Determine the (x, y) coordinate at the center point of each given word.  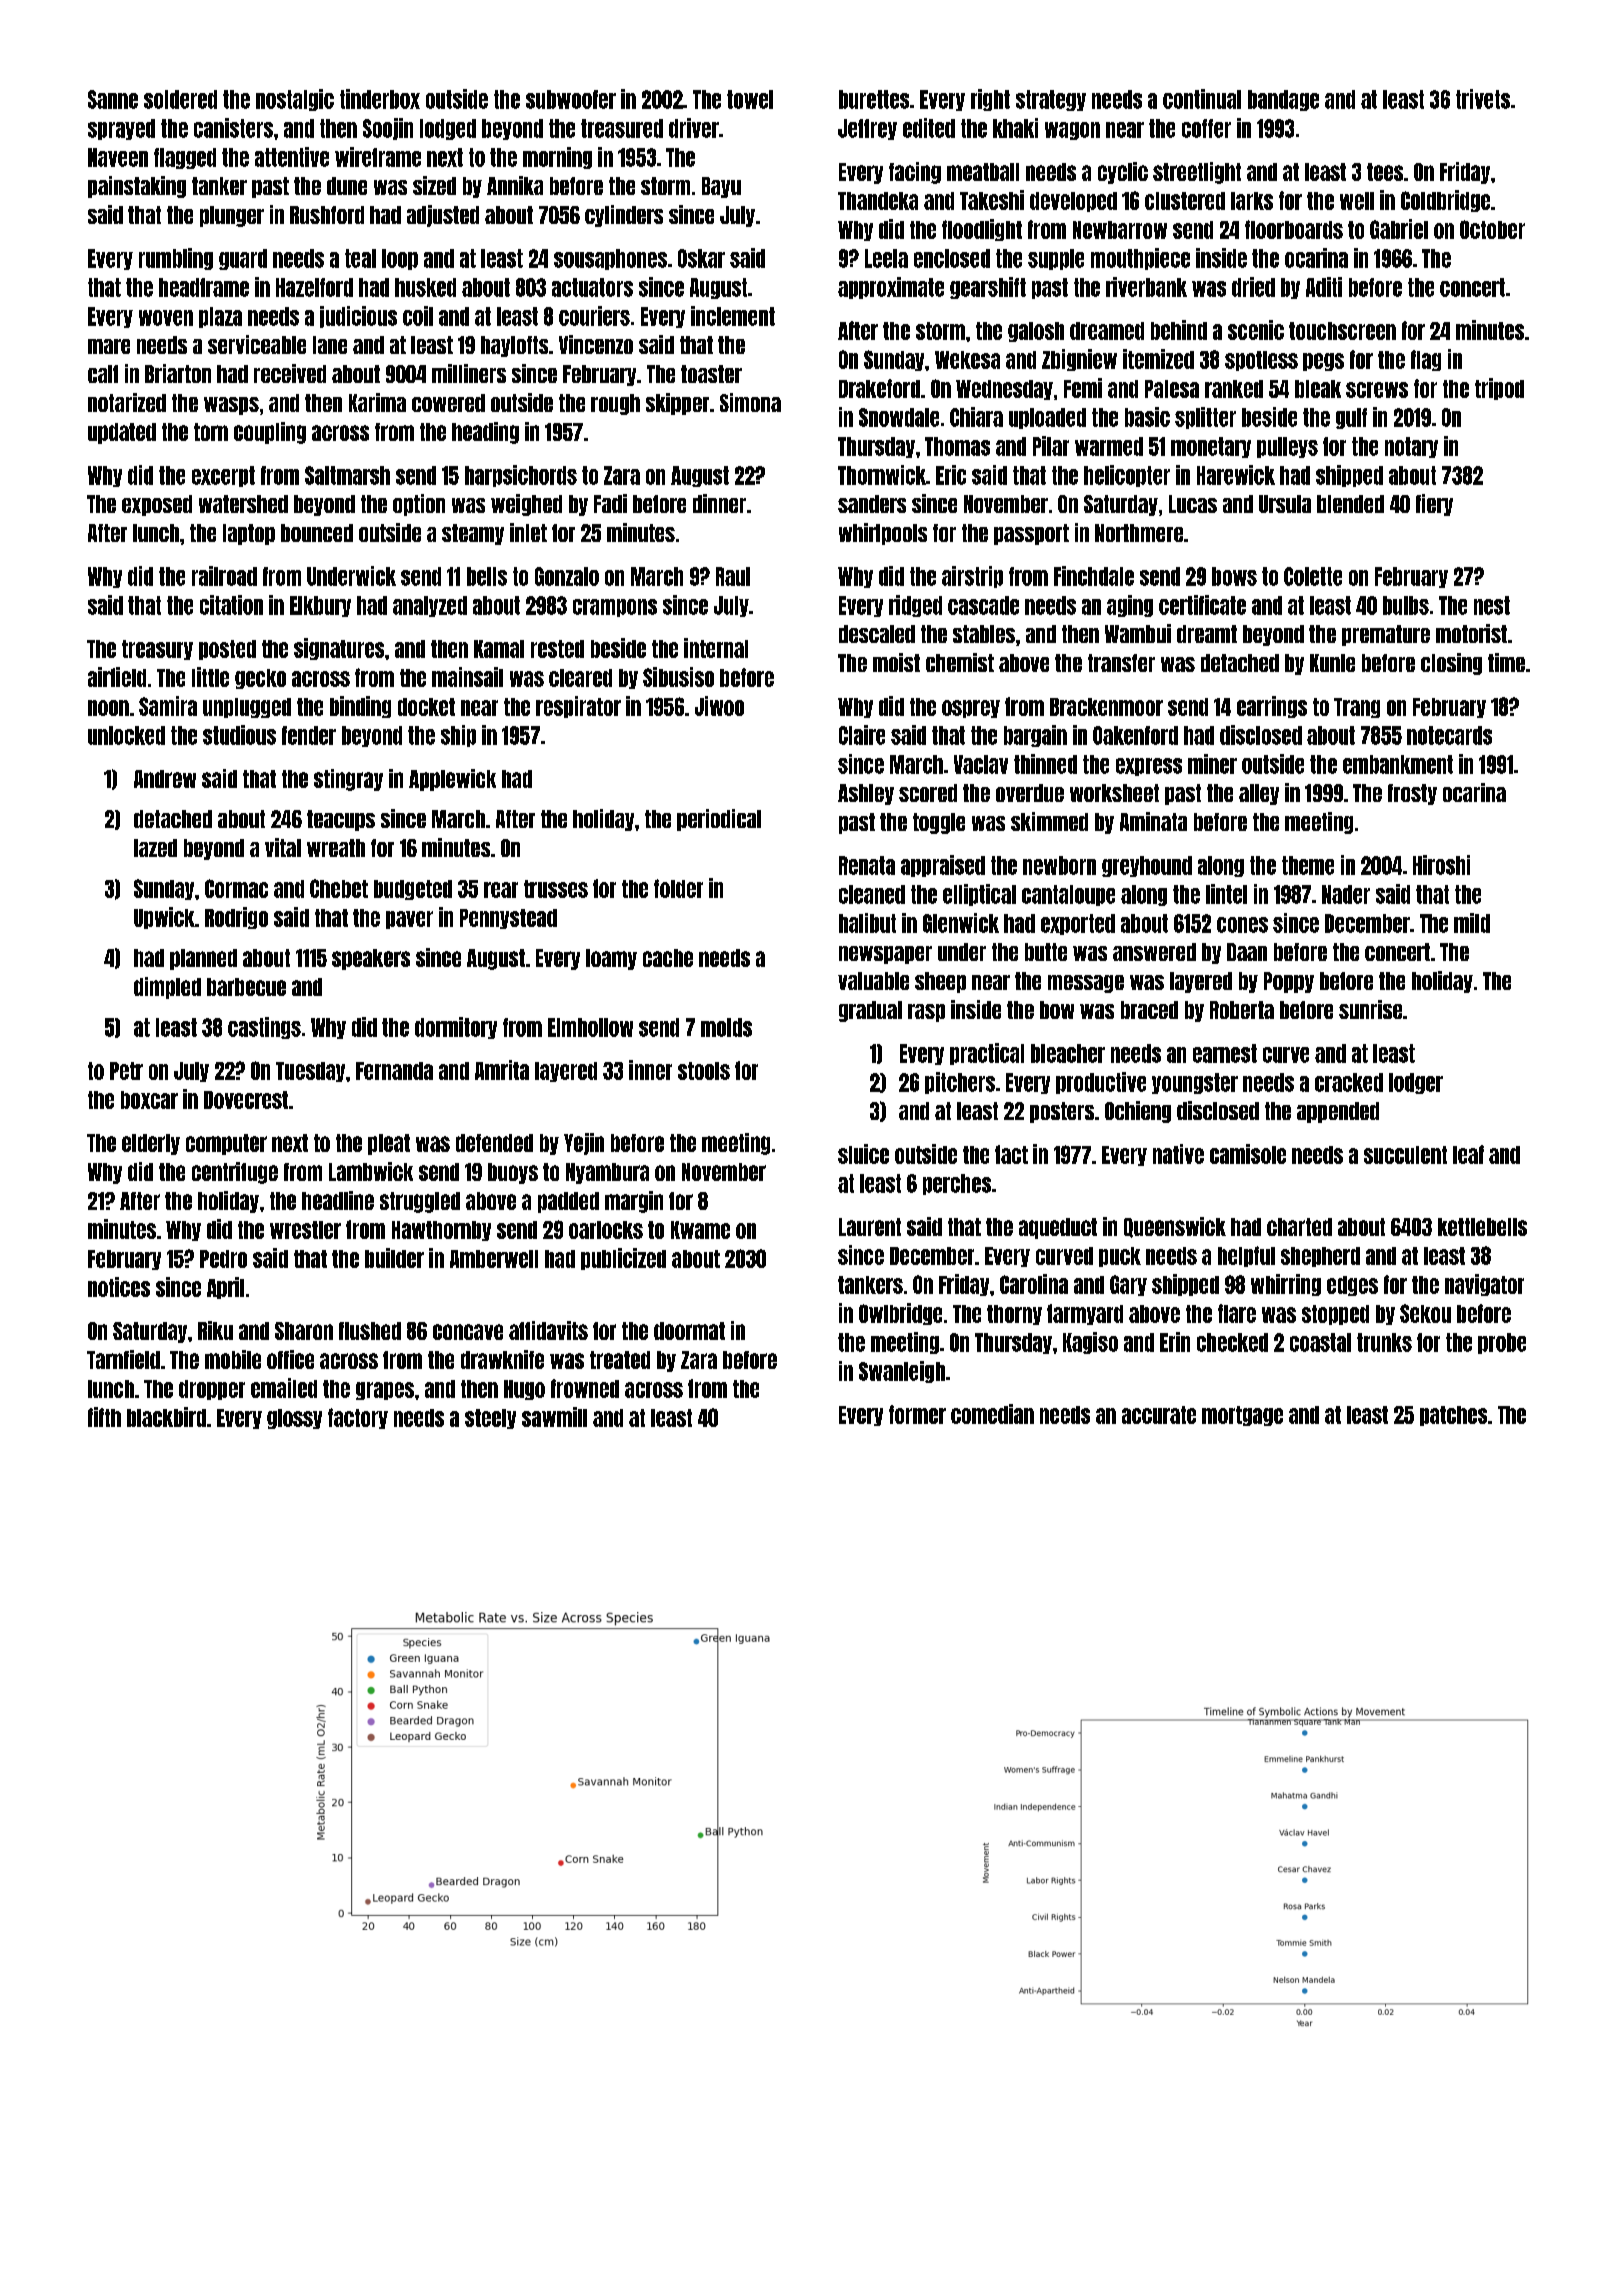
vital (283, 847)
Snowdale (899, 417)
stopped (1335, 1315)
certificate (1202, 605)
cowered (448, 403)
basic (1147, 417)
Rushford (327, 215)
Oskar (701, 258)
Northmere (1139, 533)
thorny (1014, 1315)
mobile (233, 1359)
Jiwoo (719, 706)
